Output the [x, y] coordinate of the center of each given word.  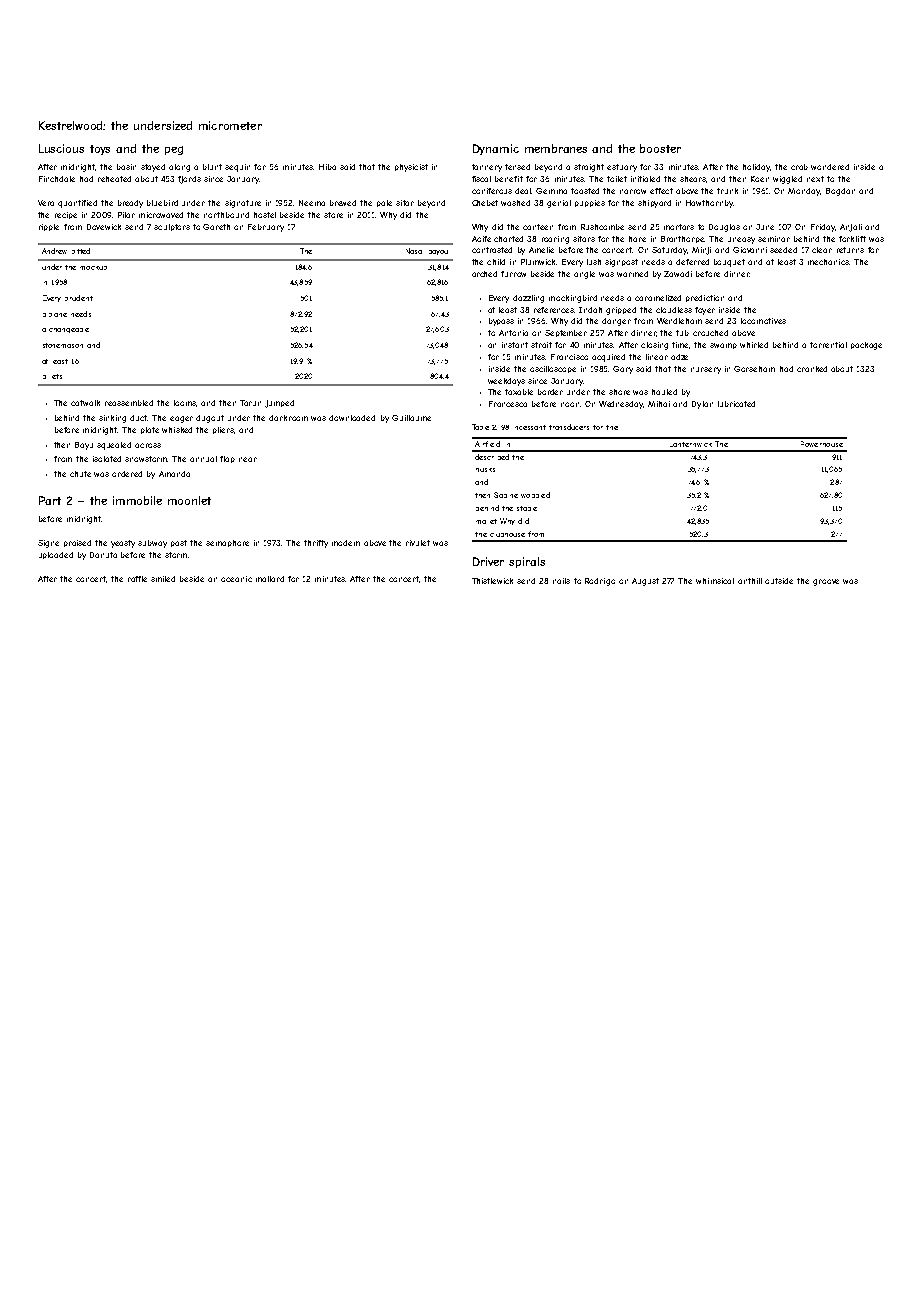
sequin [237, 168]
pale [384, 203]
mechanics [828, 262]
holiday [756, 168]
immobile [137, 500]
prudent [79, 298]
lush [594, 262]
